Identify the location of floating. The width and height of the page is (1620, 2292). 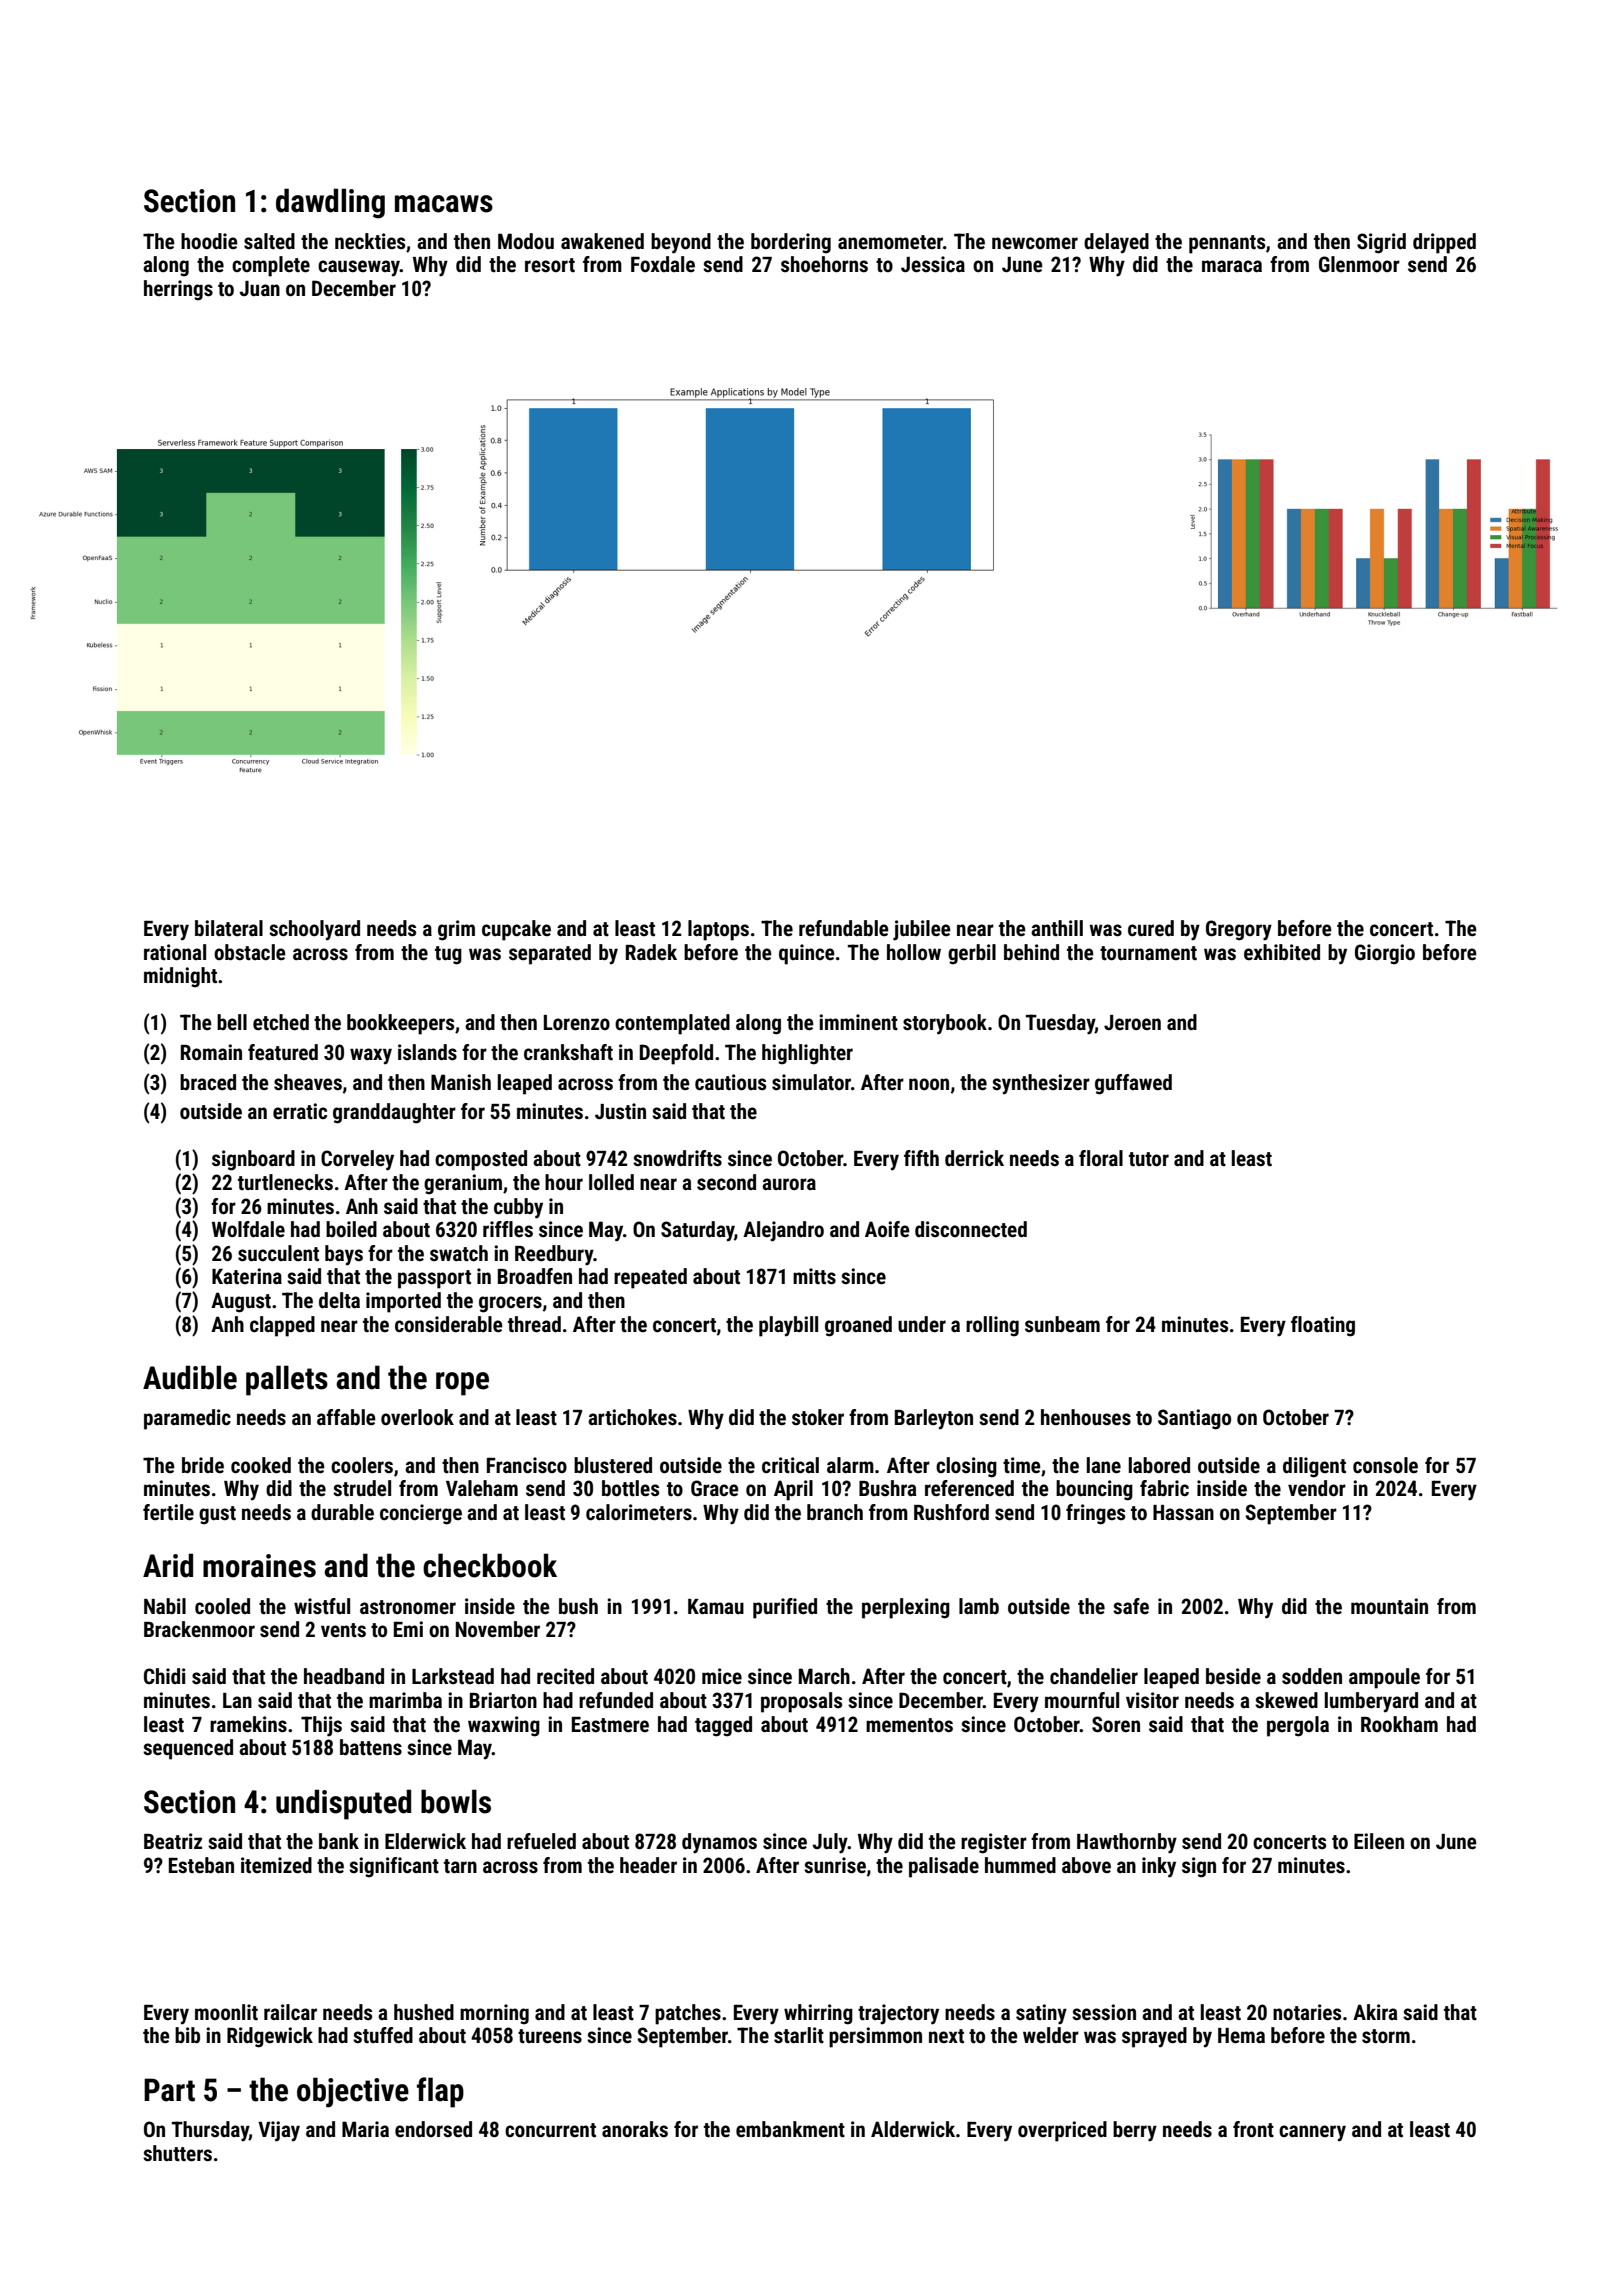
(1323, 1326).
